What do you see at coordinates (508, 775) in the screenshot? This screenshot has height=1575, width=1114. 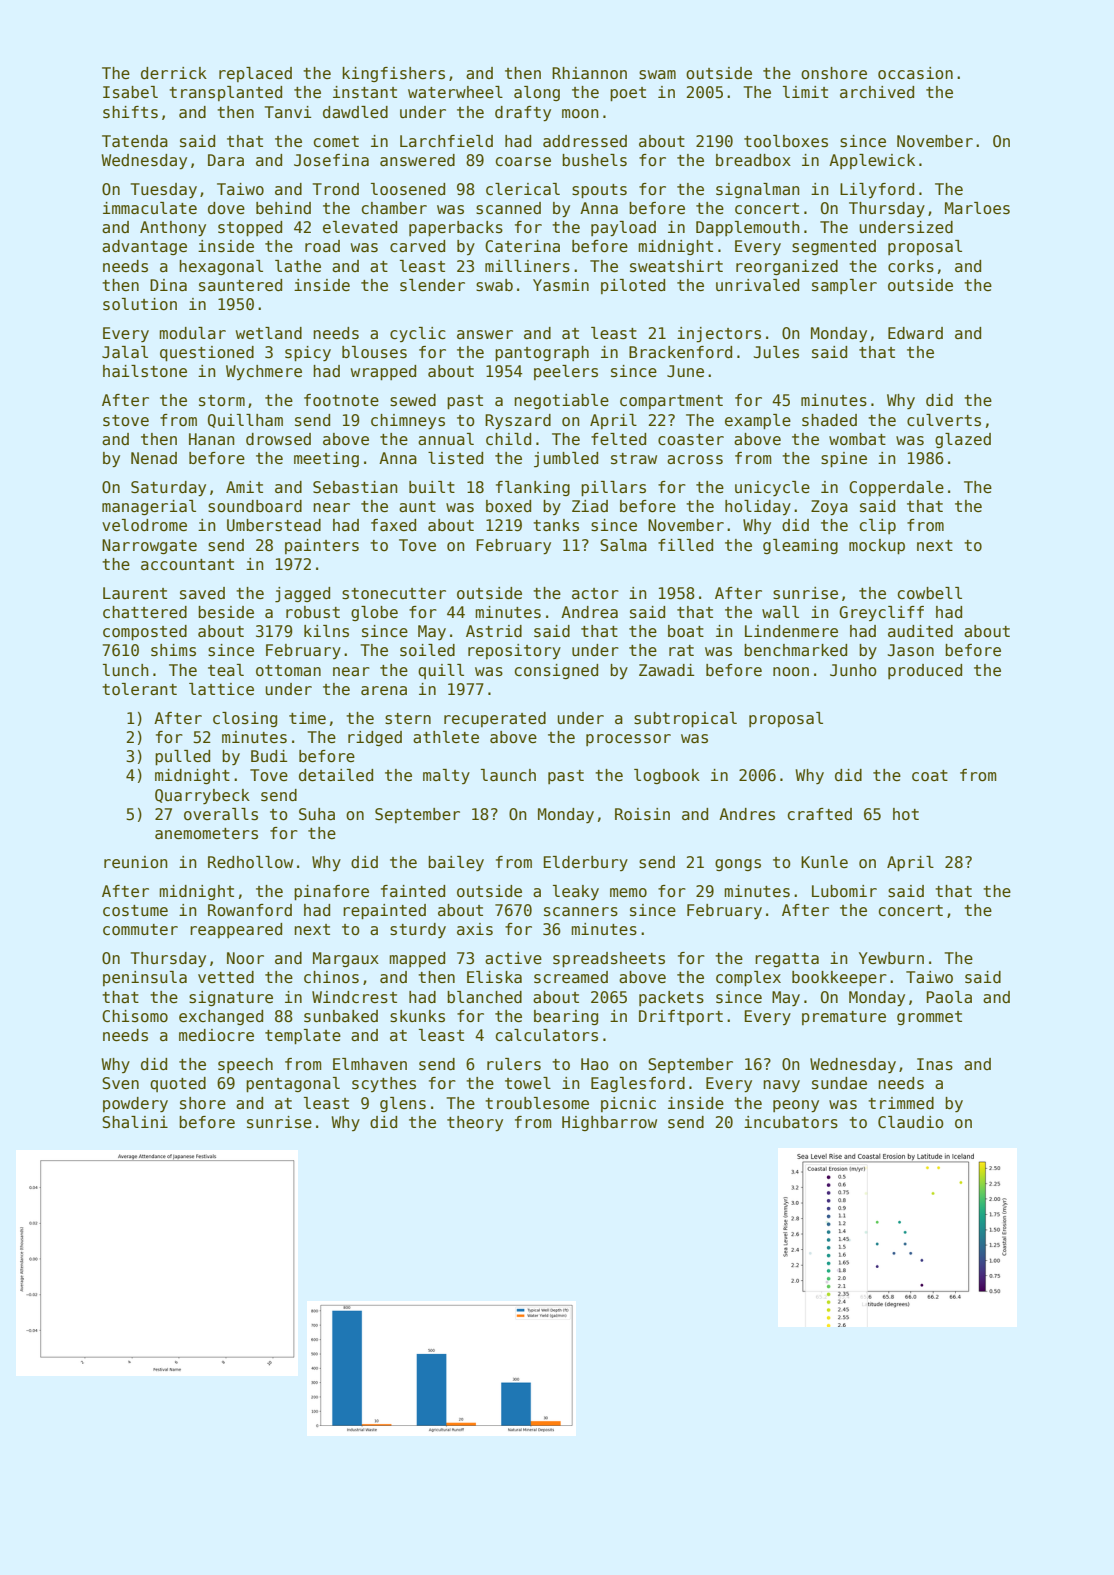 I see `launch` at bounding box center [508, 775].
